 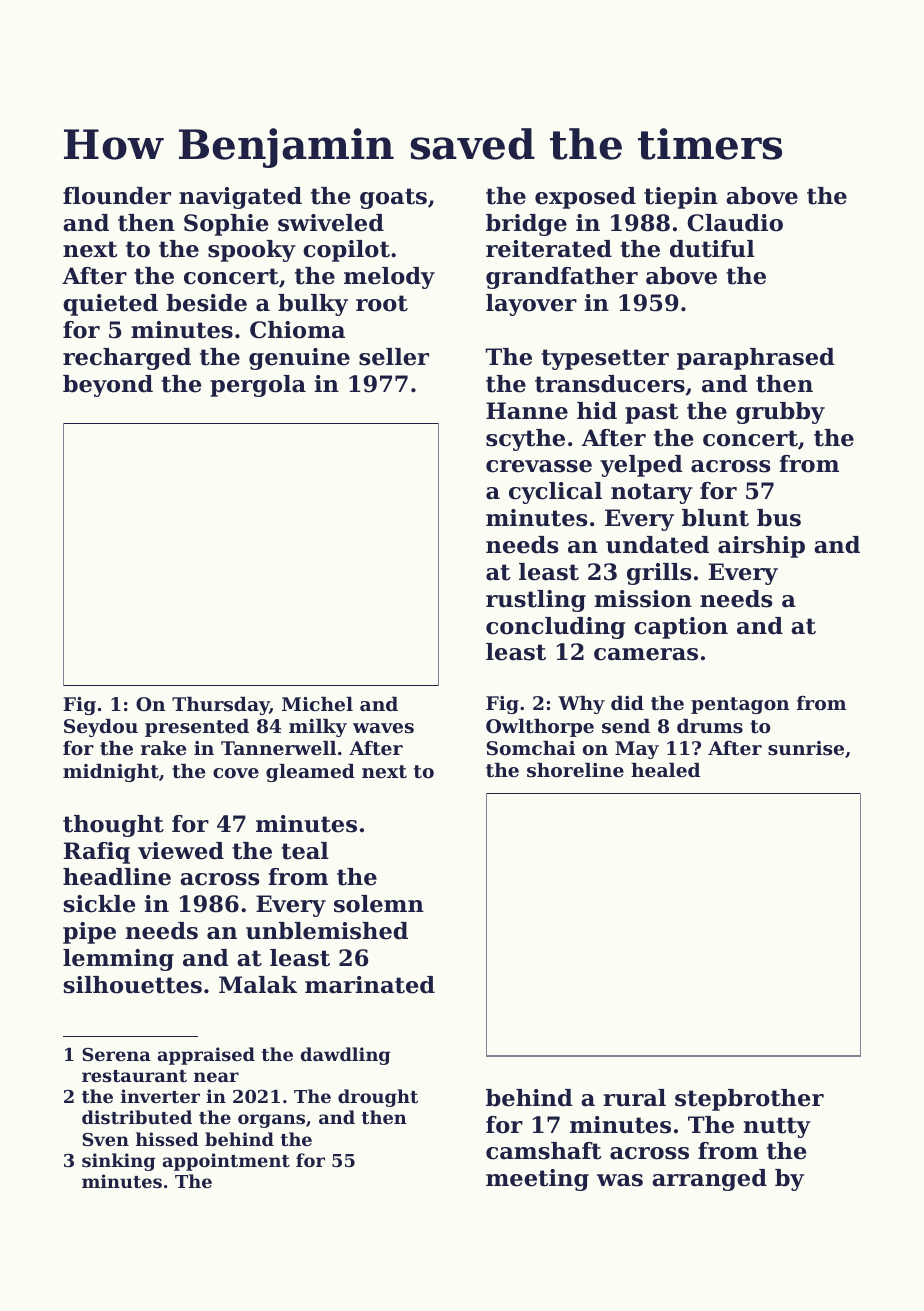 What do you see at coordinates (111, 773) in the document?
I see `midnight` at bounding box center [111, 773].
